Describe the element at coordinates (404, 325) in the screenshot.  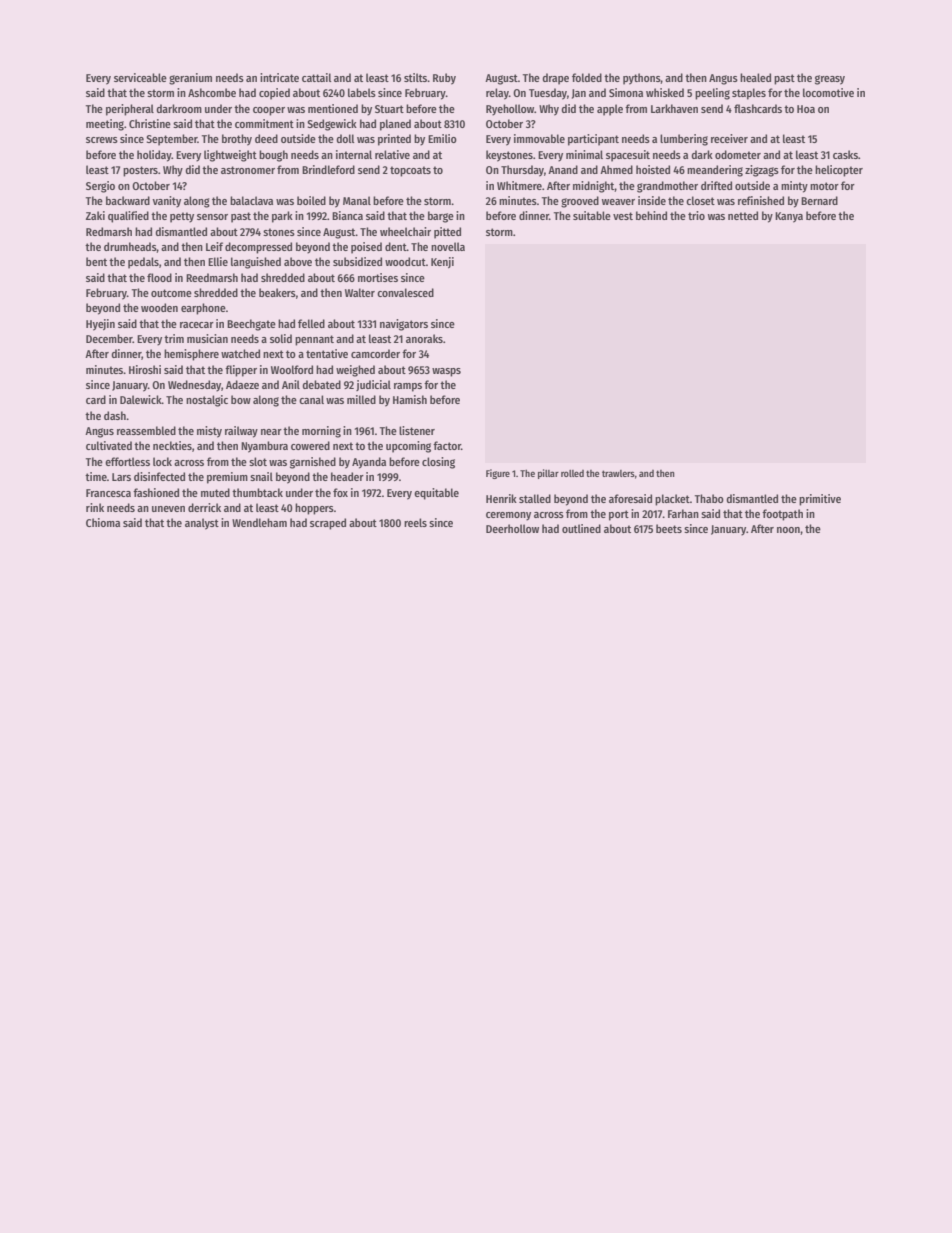
I see `navigators` at that location.
